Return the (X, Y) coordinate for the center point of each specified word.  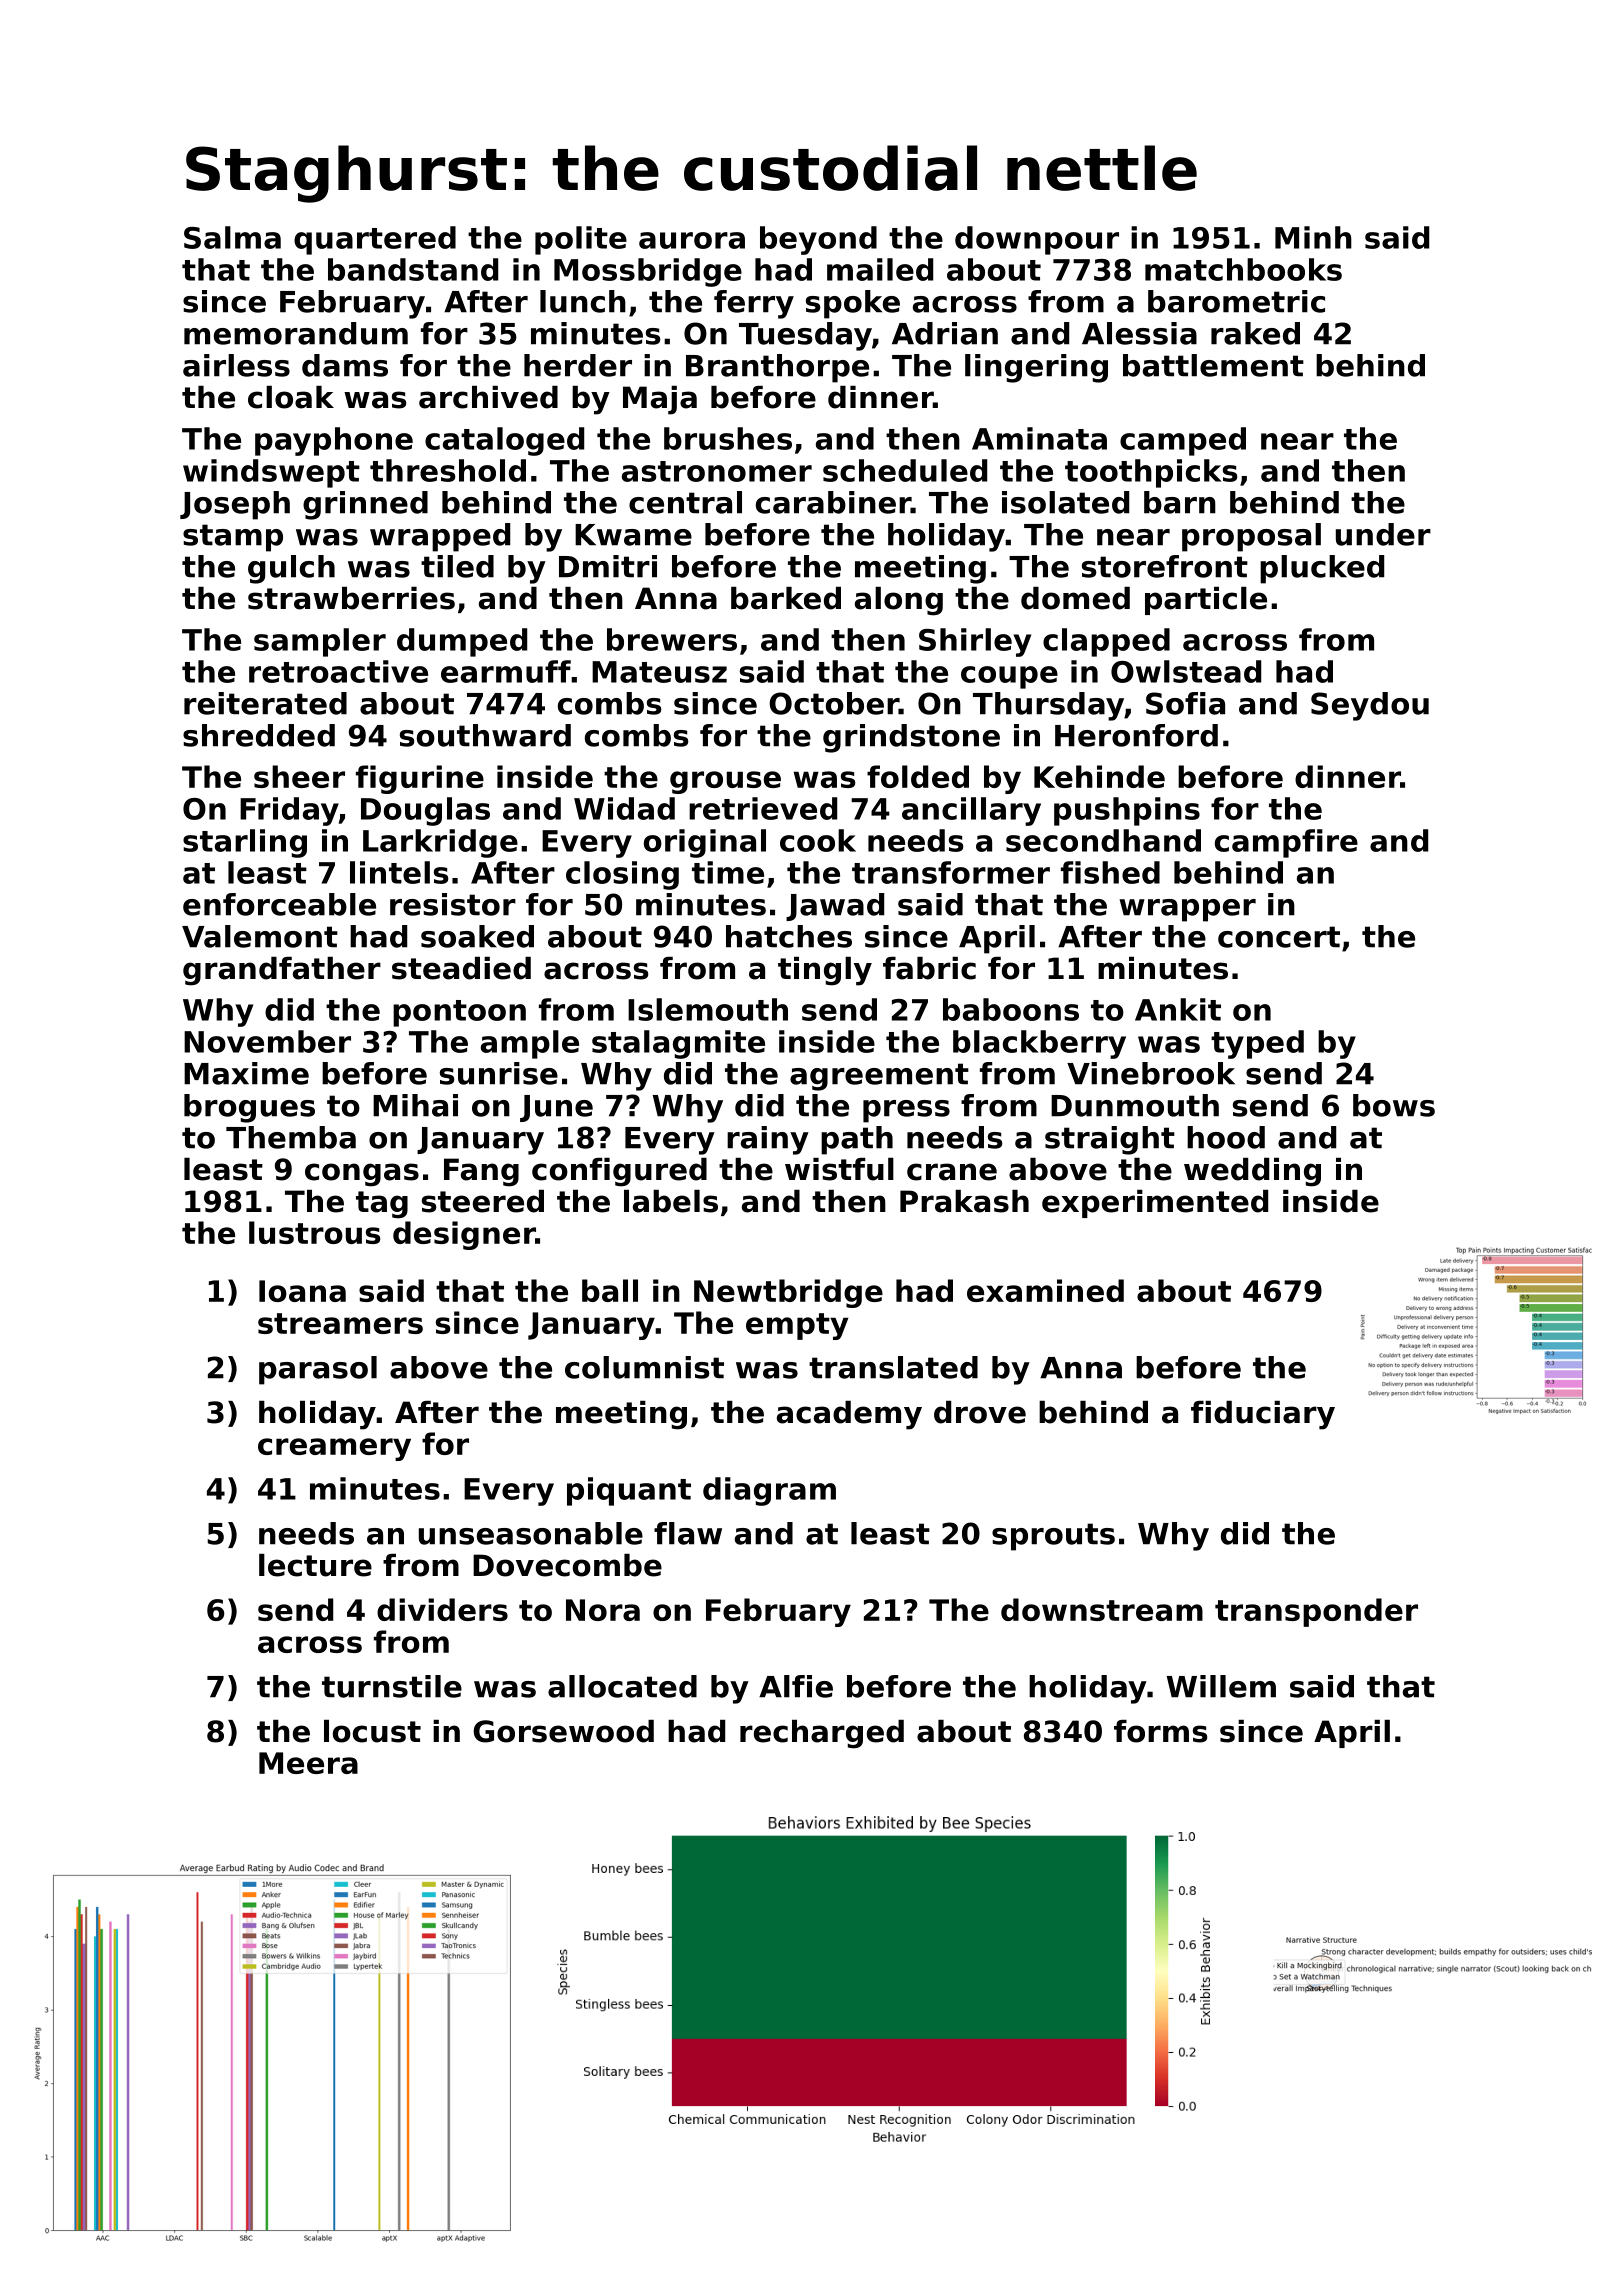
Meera (308, 1763)
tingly (825, 971)
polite (581, 240)
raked (1255, 333)
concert (1279, 937)
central (685, 502)
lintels (399, 872)
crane (952, 1172)
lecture (315, 1565)
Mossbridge (648, 272)
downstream (1102, 1609)
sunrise (499, 1073)
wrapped (440, 537)
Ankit (1178, 1009)
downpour (1037, 240)
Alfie (796, 1686)
